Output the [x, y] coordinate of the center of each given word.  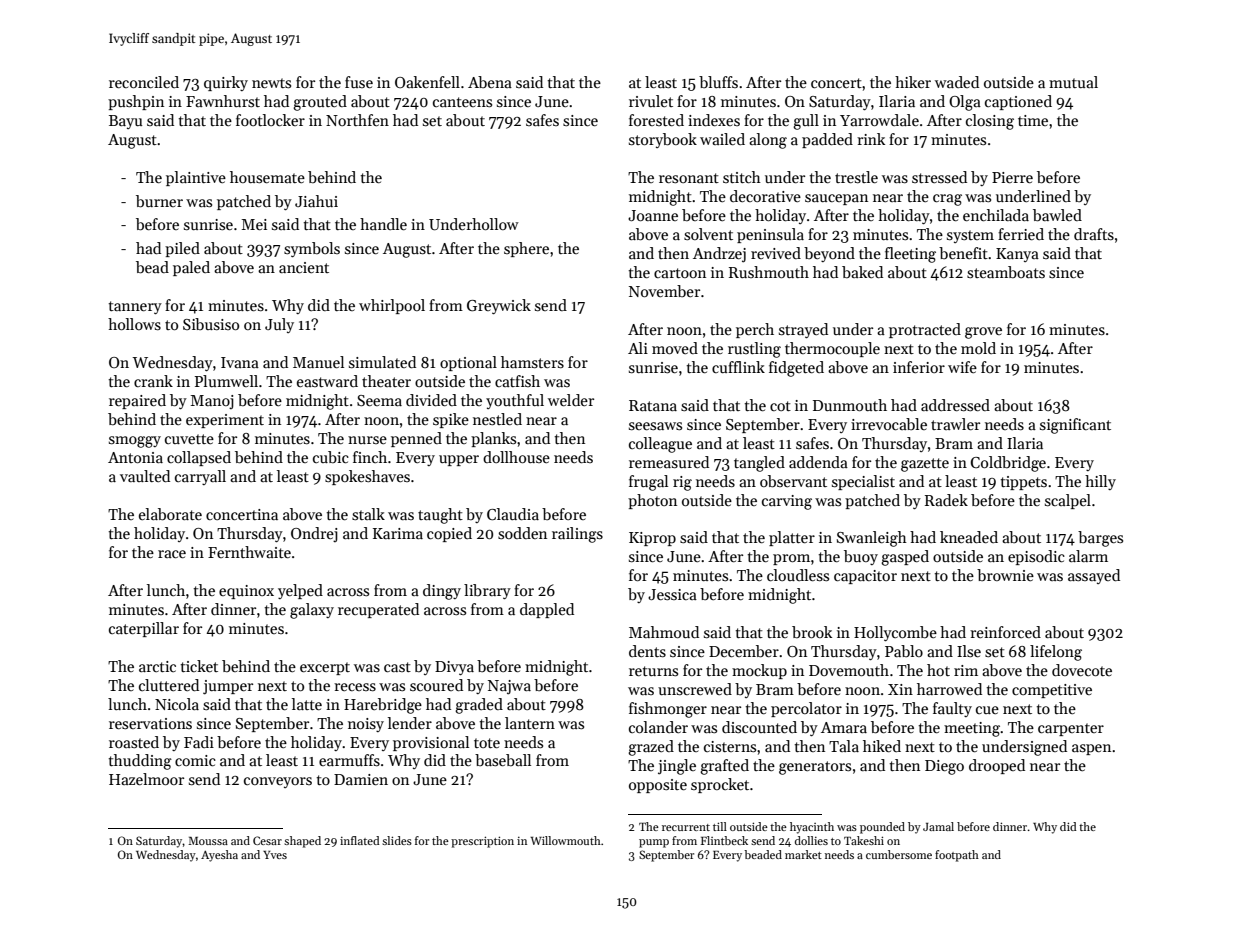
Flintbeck [724, 840]
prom [791, 559]
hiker [913, 82]
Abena [490, 82]
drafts [1094, 234]
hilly [1100, 482]
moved [675, 348]
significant [1075, 426]
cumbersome [899, 854]
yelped [300, 591]
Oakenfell [427, 82]
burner [159, 201]
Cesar [267, 840]
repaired [137, 401]
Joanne [653, 215]
